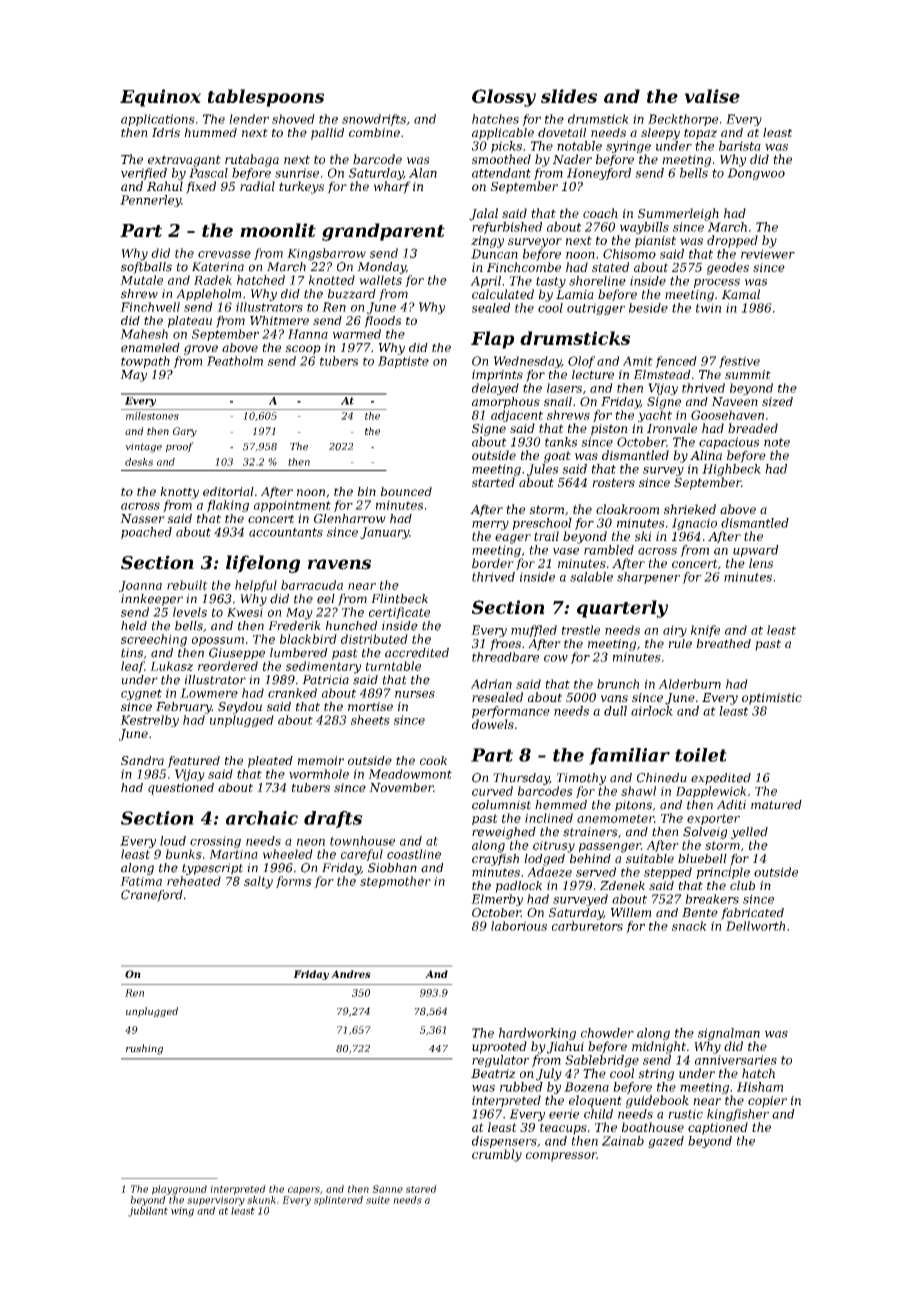 Image resolution: width=924 pixels, height=1308 pixels. What do you see at coordinates (148, 1212) in the screenshot?
I see `jubilant` at bounding box center [148, 1212].
